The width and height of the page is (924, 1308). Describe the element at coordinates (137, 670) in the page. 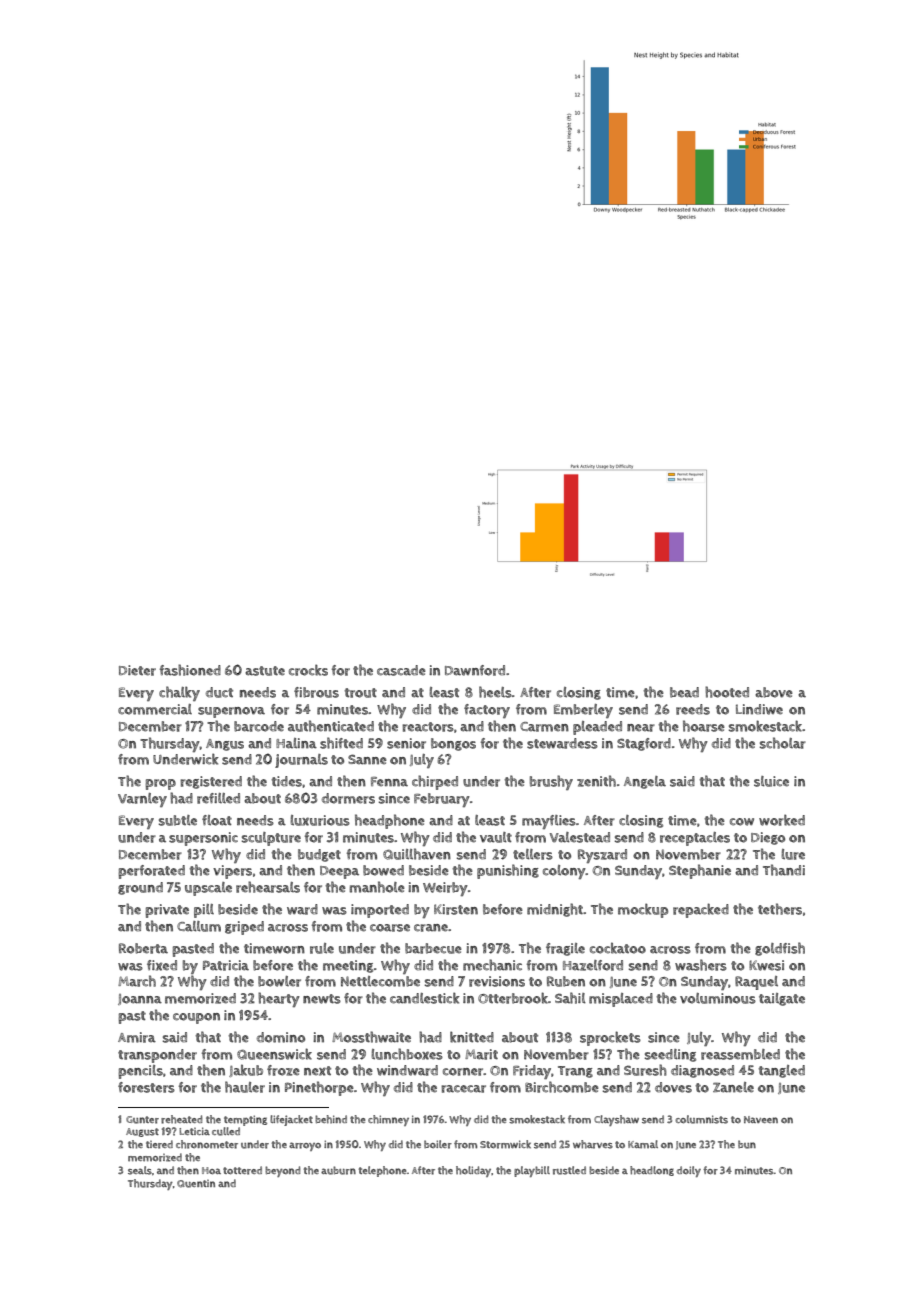

I see `Dieter` at that location.
